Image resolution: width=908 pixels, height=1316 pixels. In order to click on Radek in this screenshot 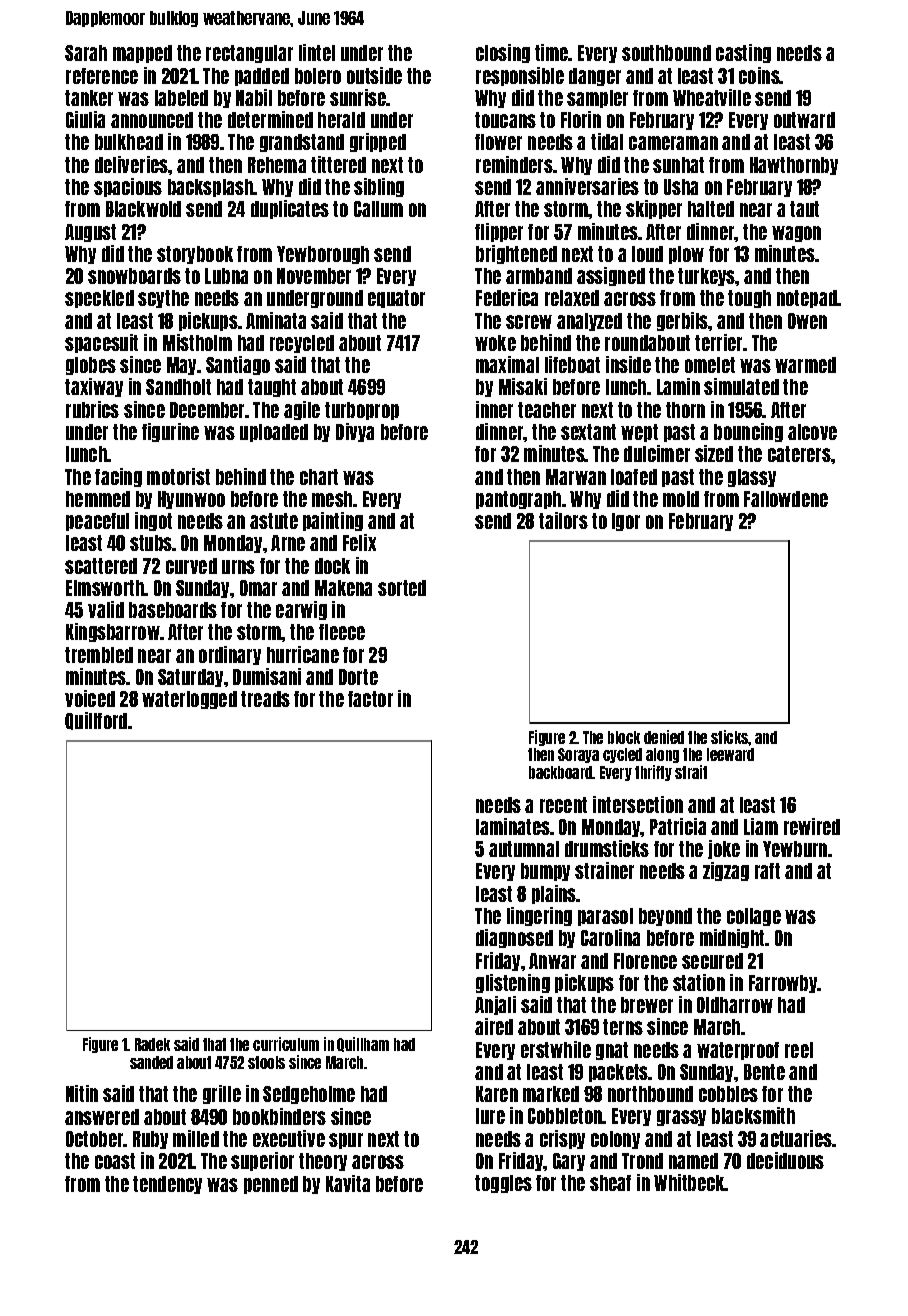, I will do `click(152, 1044)`.
